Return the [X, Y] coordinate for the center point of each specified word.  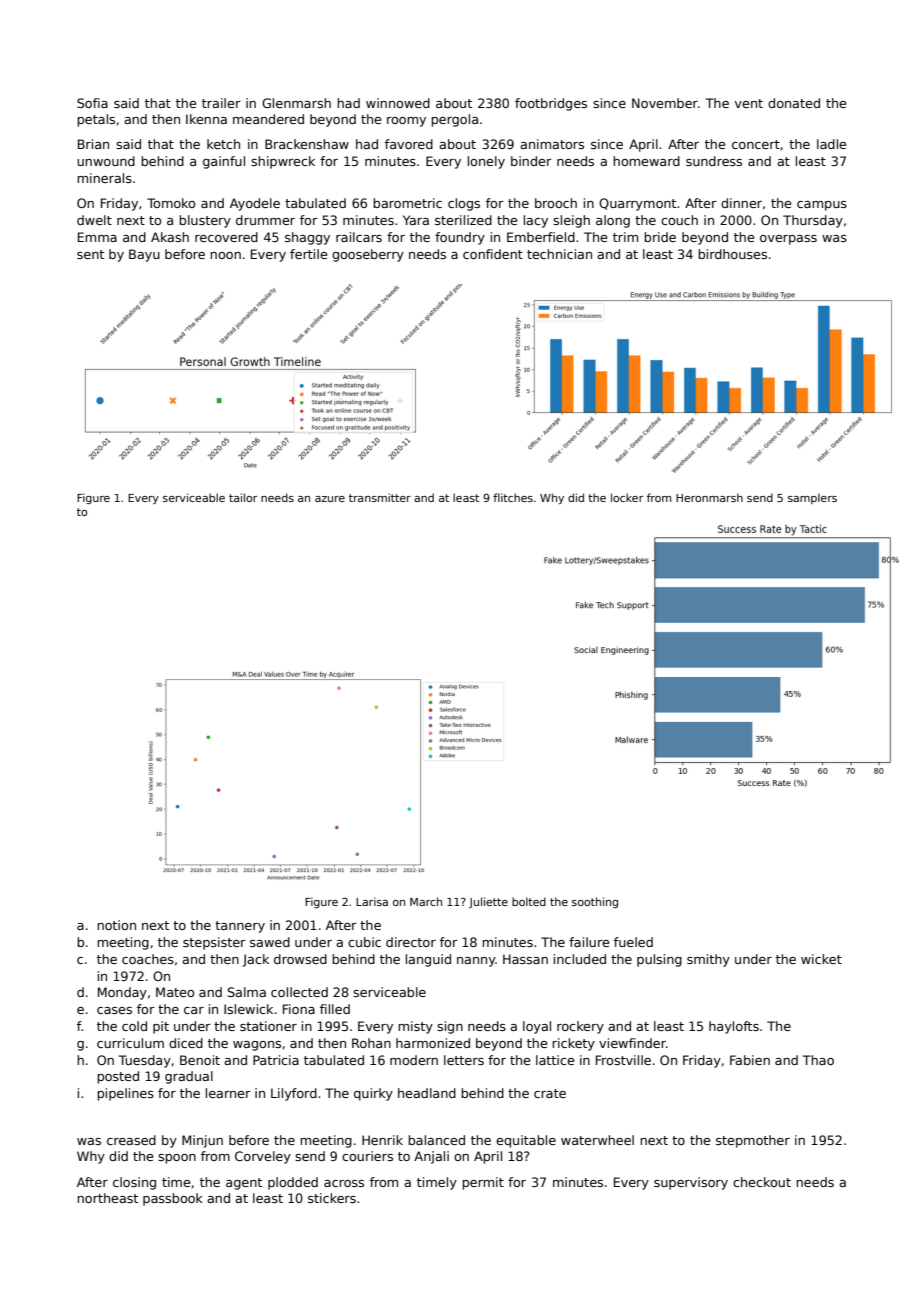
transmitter [380, 497]
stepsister [214, 943]
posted [118, 1077]
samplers [812, 498]
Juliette [488, 902]
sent [90, 254]
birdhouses [732, 254]
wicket [821, 959]
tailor [243, 497]
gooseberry [368, 255]
